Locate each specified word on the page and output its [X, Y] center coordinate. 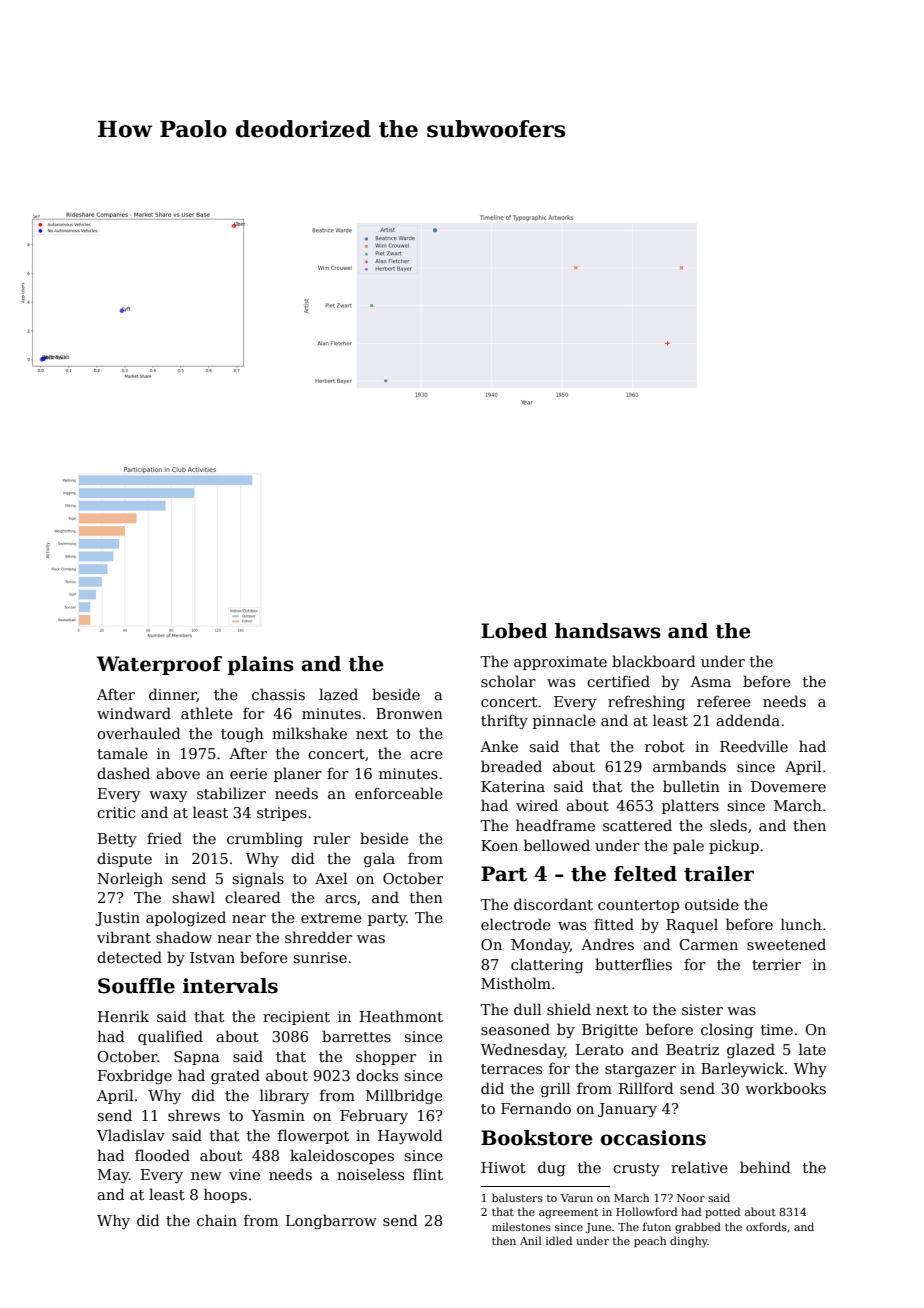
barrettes [356, 1036]
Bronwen [409, 713]
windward [134, 713]
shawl [193, 897]
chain [217, 1220]
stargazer [640, 1070]
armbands [689, 766]
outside [712, 904]
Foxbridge [135, 1076]
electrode [516, 924]
